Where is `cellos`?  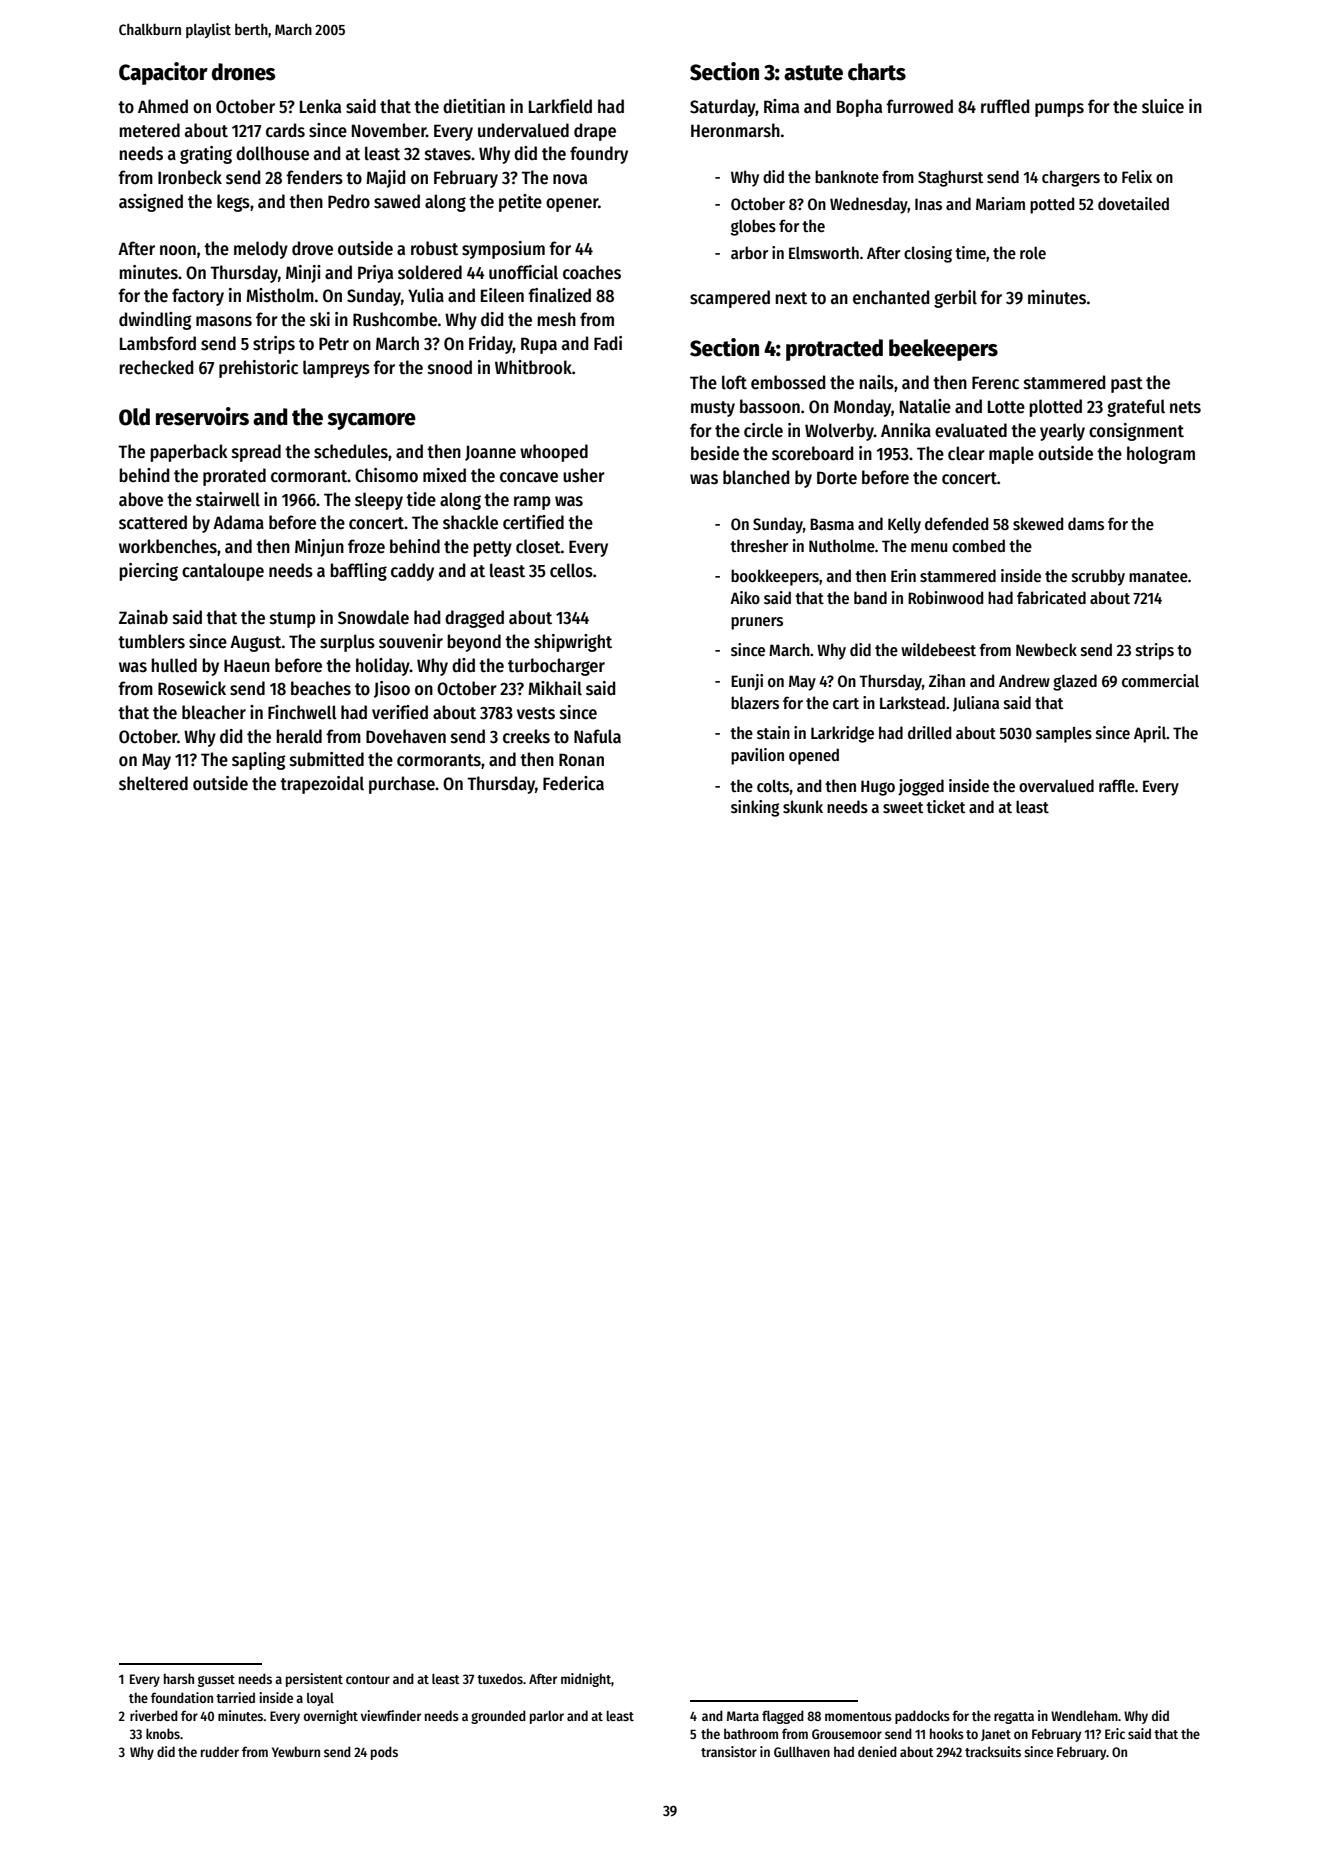
cellos is located at coordinates (571, 570).
